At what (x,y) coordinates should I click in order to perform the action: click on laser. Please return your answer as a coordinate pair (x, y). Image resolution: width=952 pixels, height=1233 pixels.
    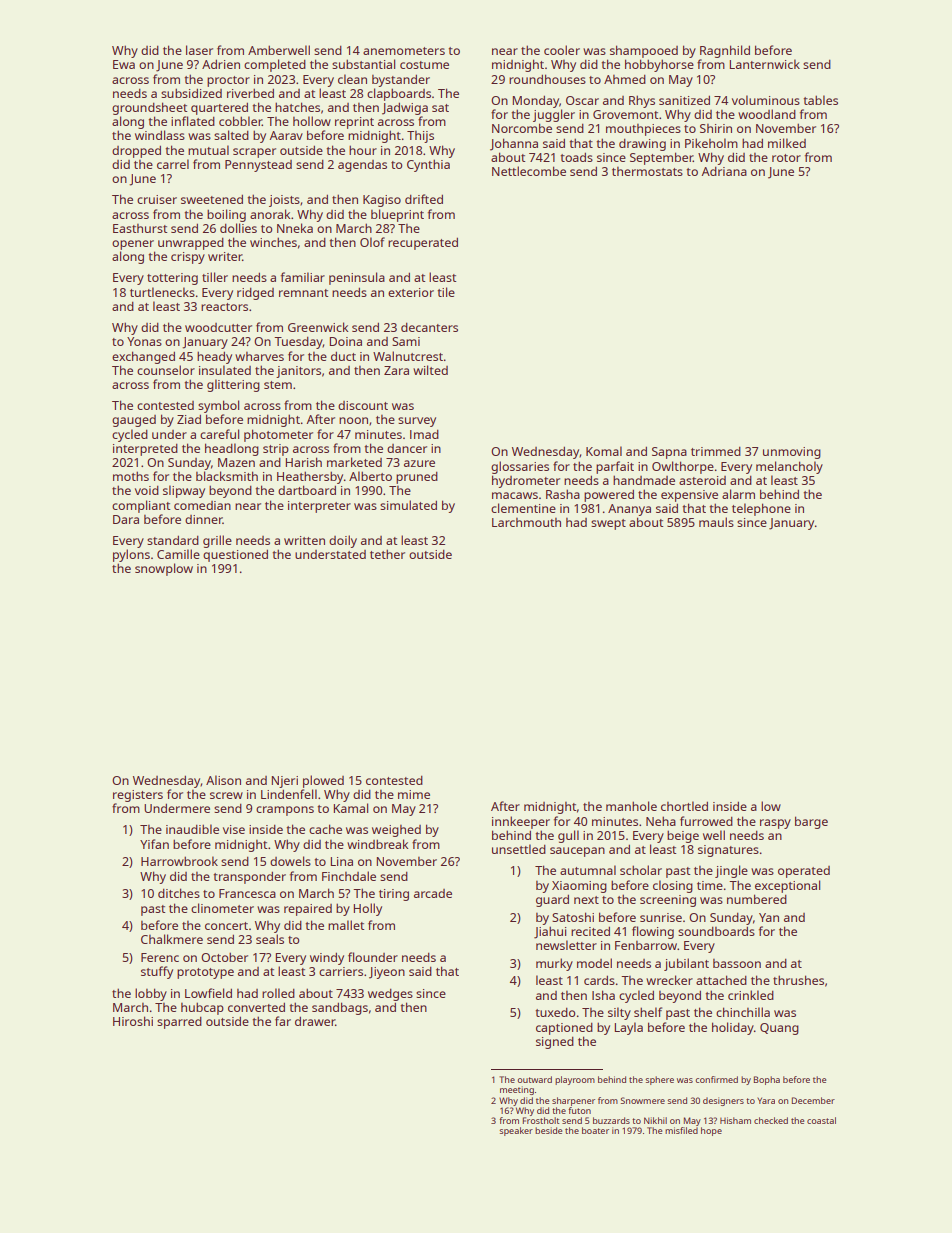
    Looking at the image, I should click on (199, 50).
